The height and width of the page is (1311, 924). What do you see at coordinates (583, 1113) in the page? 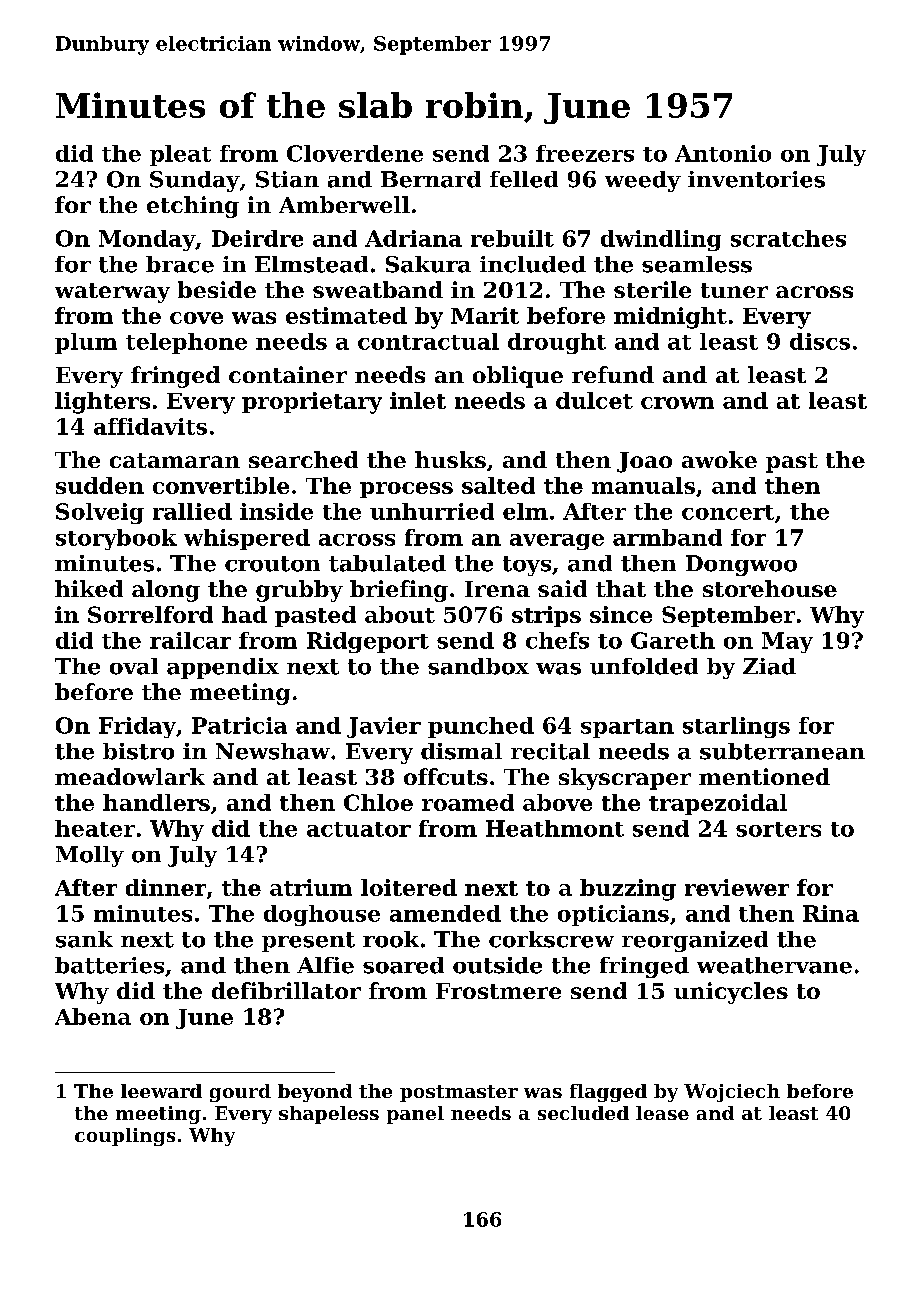
I see `secluded` at bounding box center [583, 1113].
